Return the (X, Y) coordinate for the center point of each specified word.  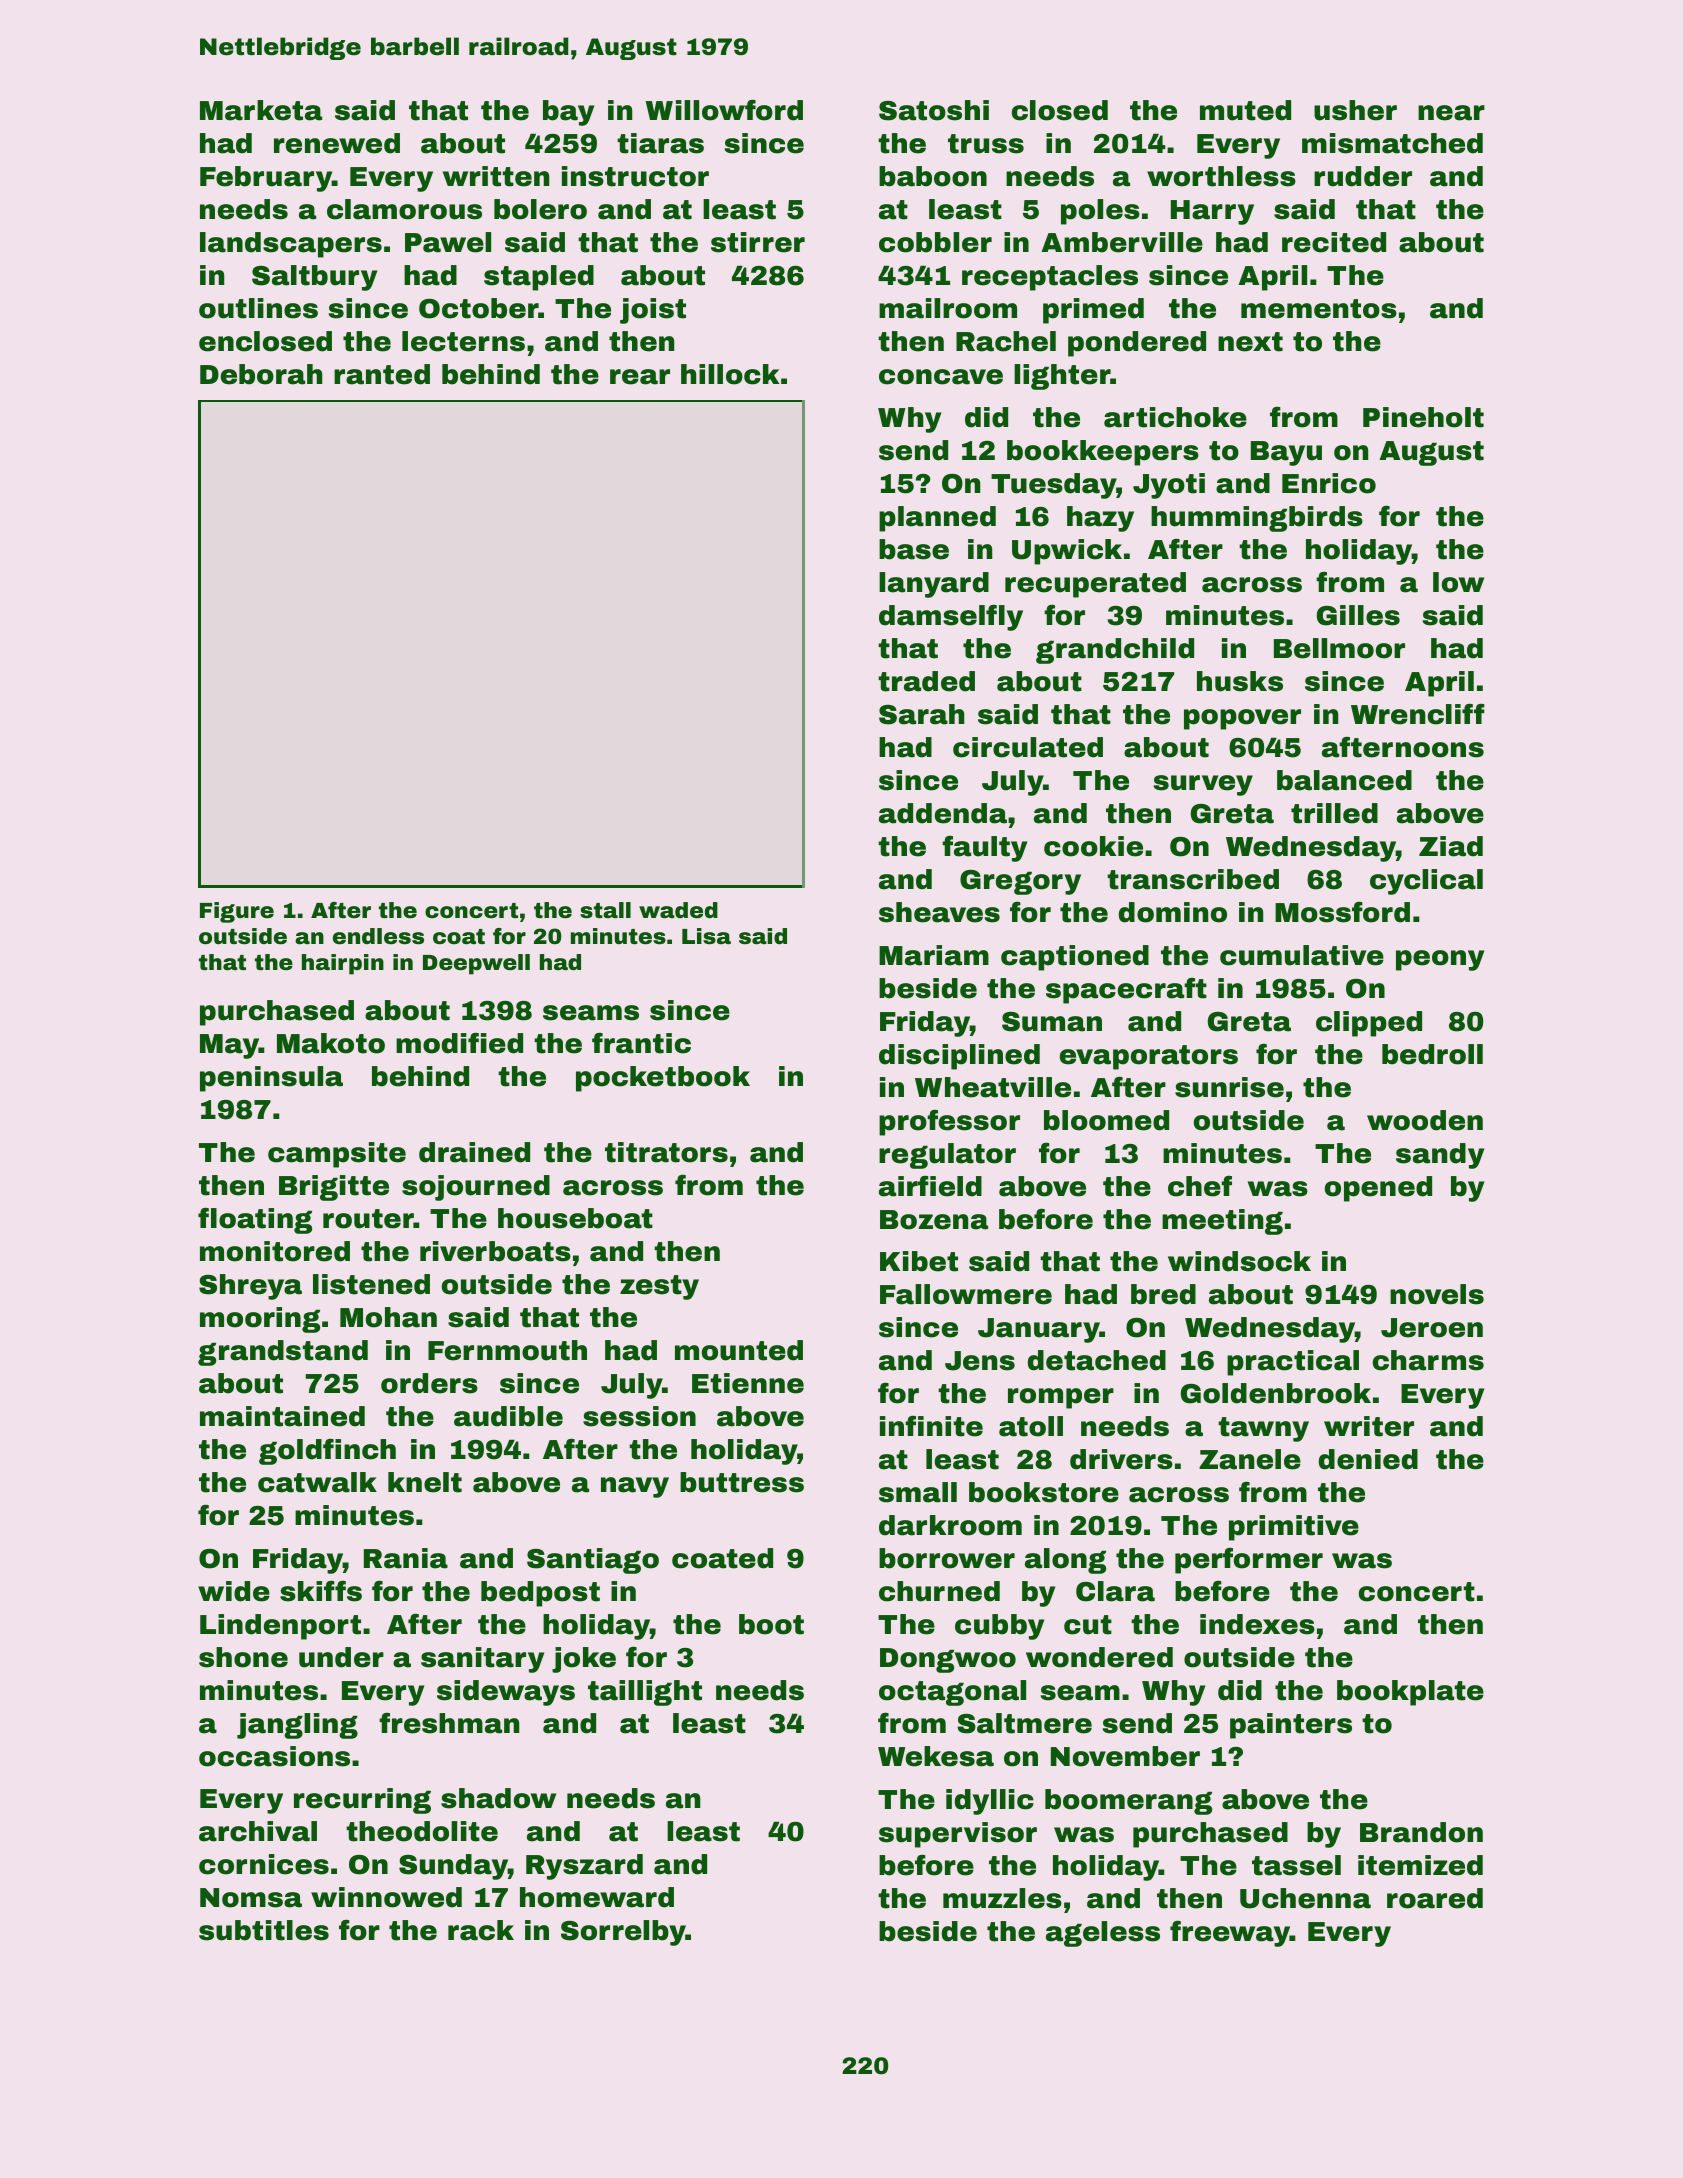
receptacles (1050, 278)
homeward (597, 1897)
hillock (730, 374)
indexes (1257, 1624)
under (341, 1657)
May (229, 1046)
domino (1173, 912)
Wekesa (936, 1756)
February (266, 179)
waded (678, 910)
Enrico (1329, 483)
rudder (1363, 176)
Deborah (261, 374)
